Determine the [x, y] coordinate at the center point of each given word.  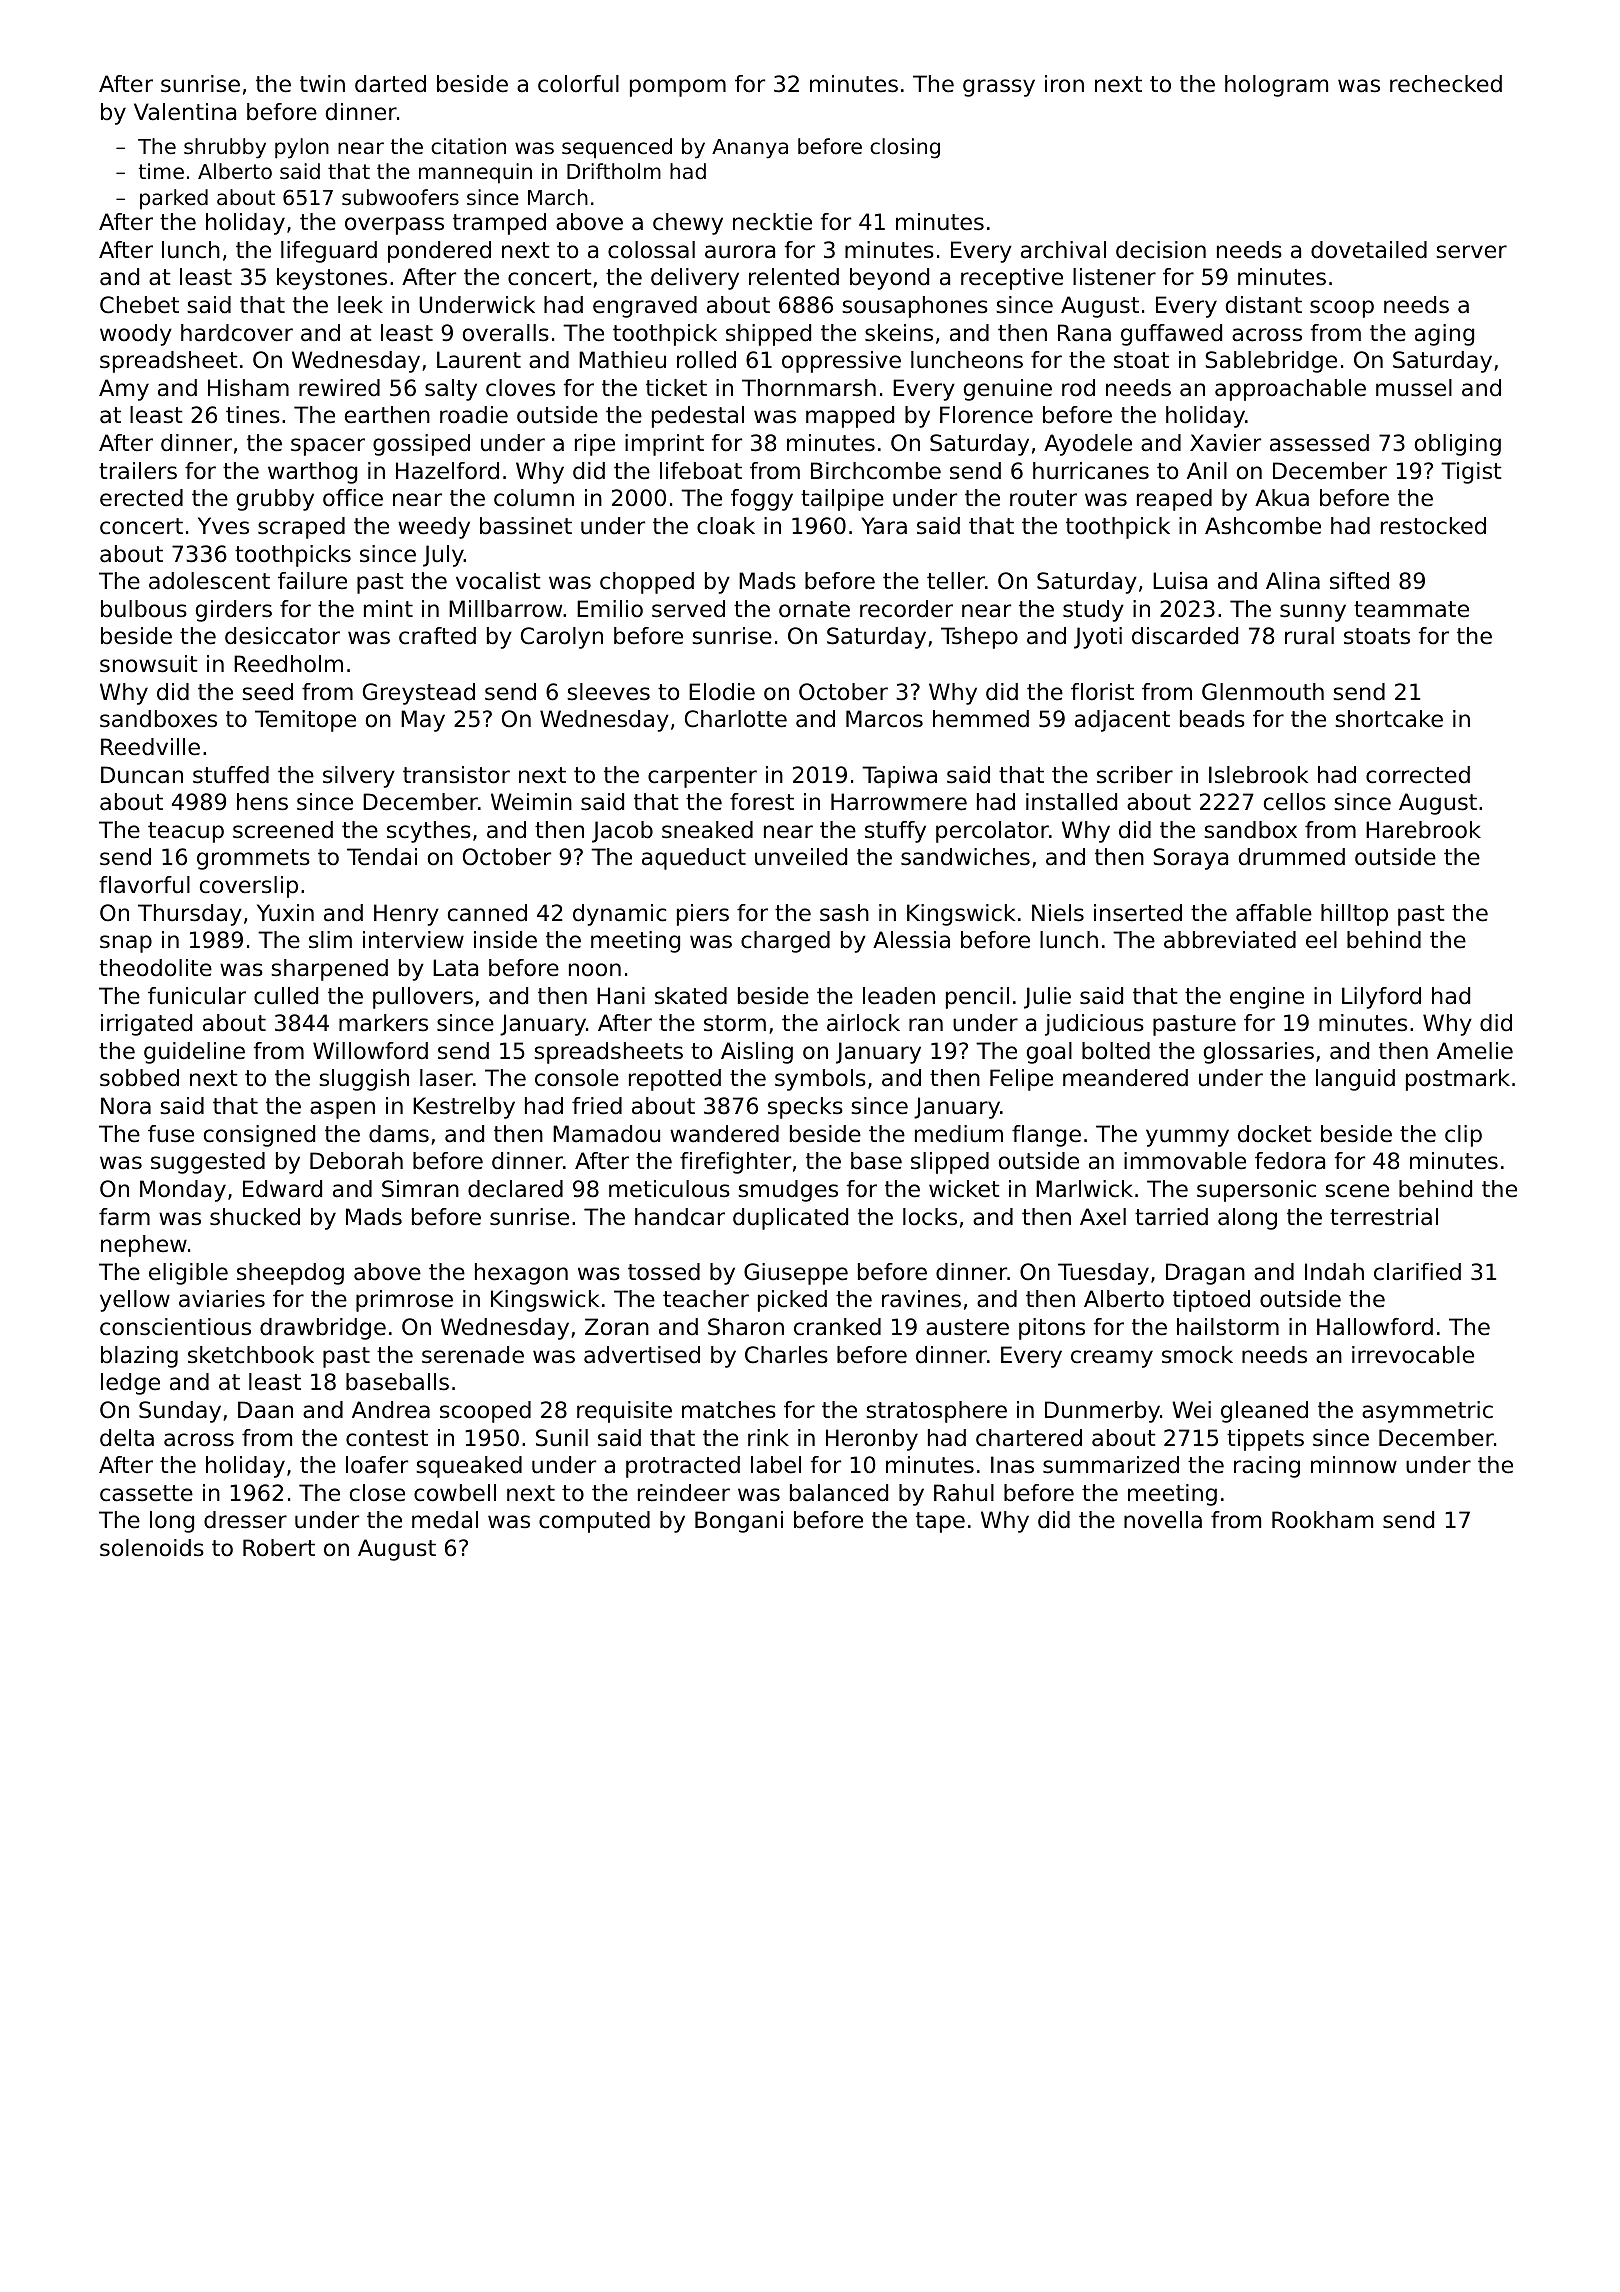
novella [1163, 1520]
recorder [906, 609]
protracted [683, 1467]
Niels [1058, 913]
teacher [706, 1299]
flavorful [144, 885]
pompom [678, 88]
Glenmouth [1263, 692]
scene [1357, 1191]
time [161, 171]
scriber [1135, 775]
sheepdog [290, 1274]
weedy [434, 528]
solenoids [152, 1548]
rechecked [1446, 84]
